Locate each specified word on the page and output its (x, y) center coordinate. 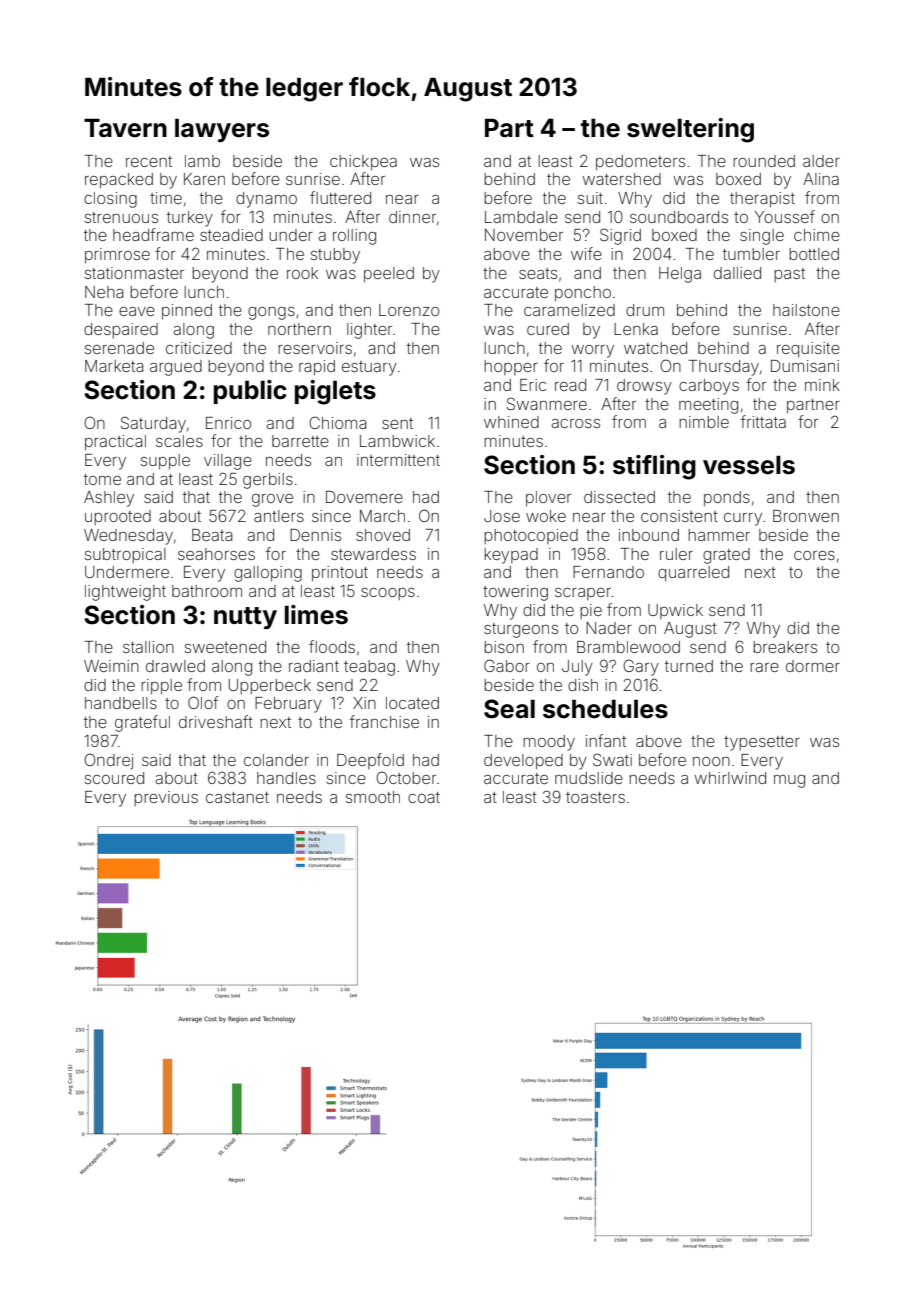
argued (176, 368)
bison (504, 647)
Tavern (125, 128)
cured (548, 329)
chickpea (363, 163)
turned (689, 666)
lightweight (125, 593)
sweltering (690, 130)
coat (424, 797)
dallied (737, 273)
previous (166, 798)
